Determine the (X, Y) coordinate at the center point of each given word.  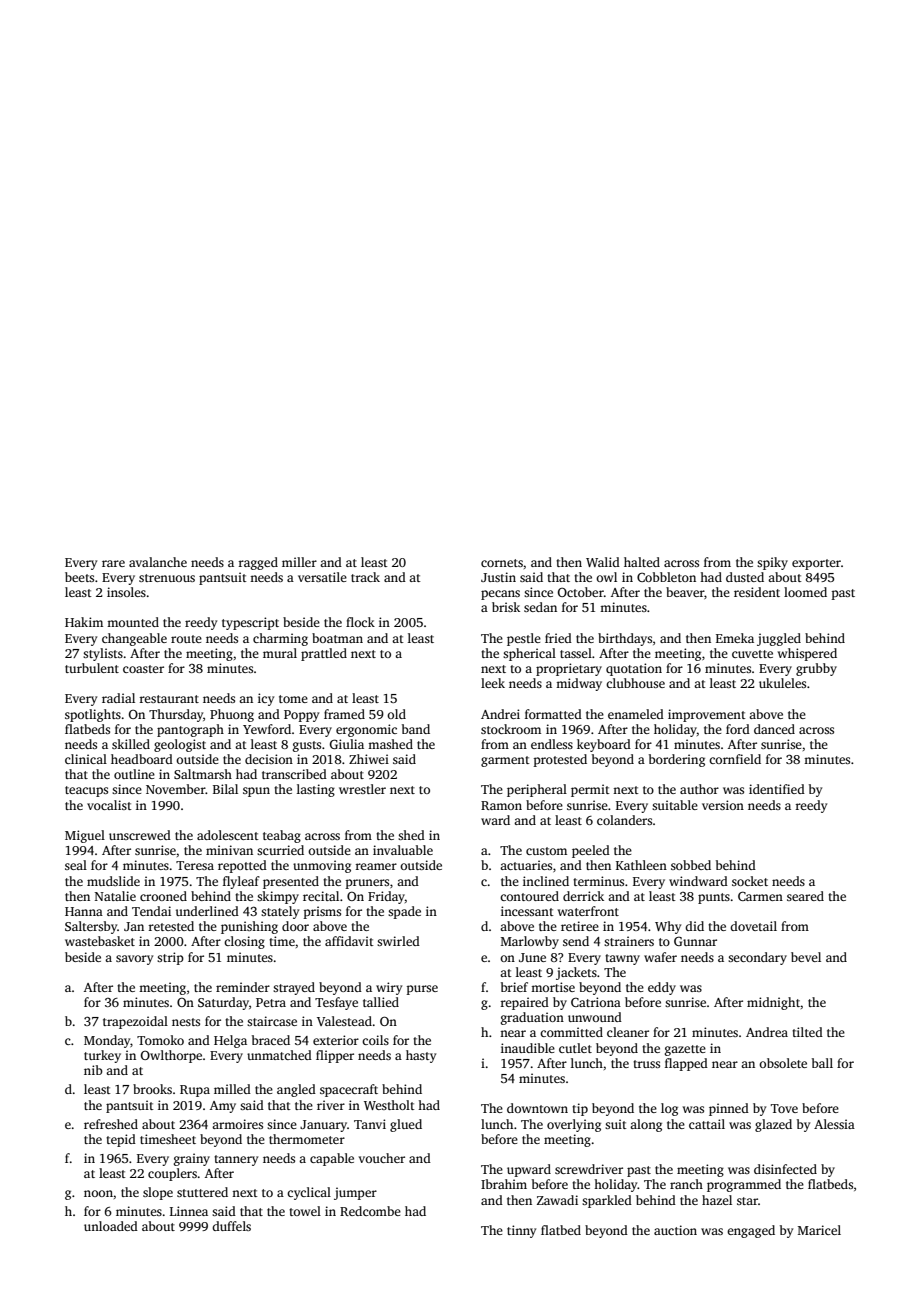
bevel (806, 957)
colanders (624, 820)
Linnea (189, 1211)
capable (332, 1159)
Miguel (85, 836)
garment (505, 761)
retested (171, 926)
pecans (500, 595)
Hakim (84, 622)
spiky (772, 563)
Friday (386, 897)
